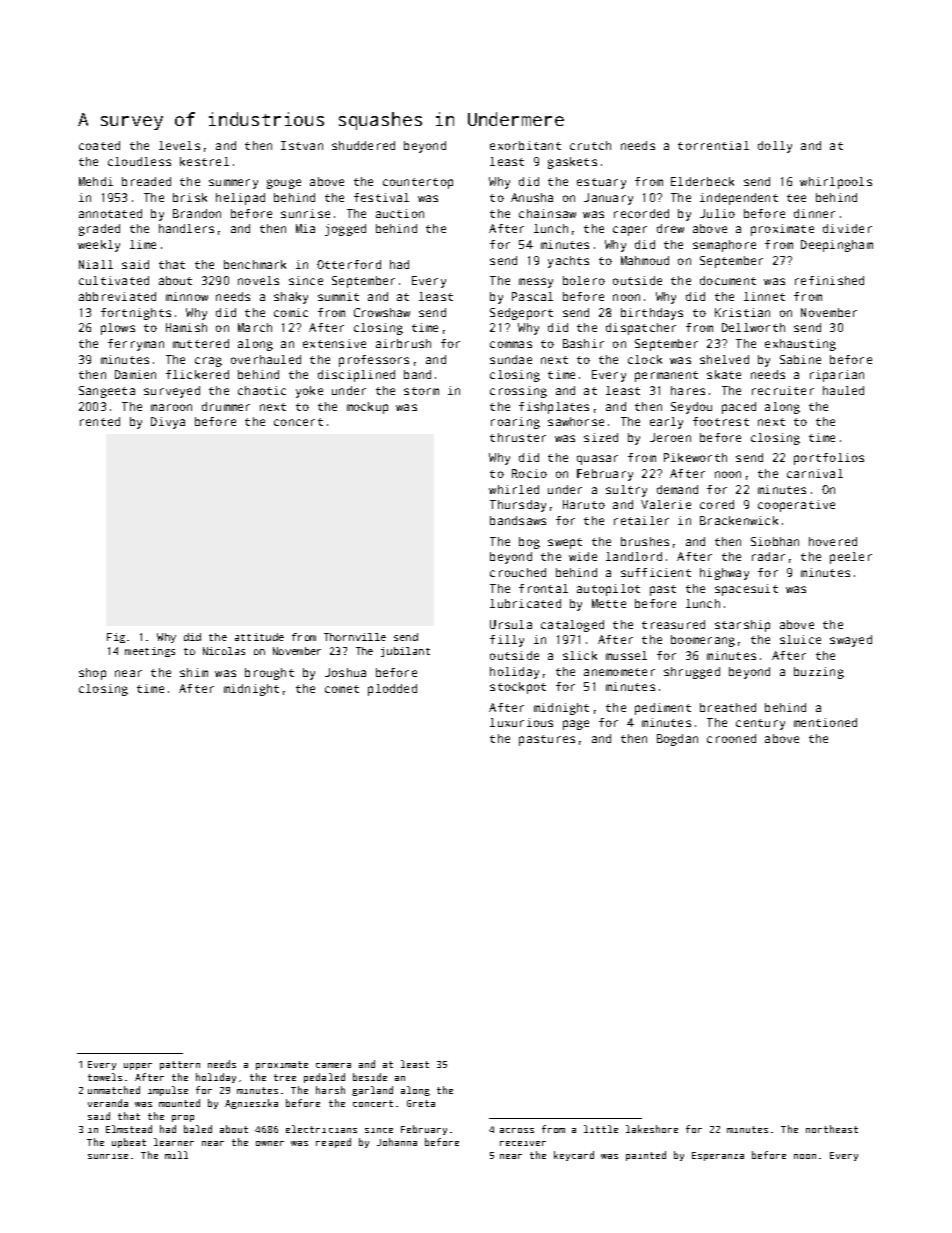 The width and height of the image is (952, 1233). I want to click on cultivated, so click(114, 280).
